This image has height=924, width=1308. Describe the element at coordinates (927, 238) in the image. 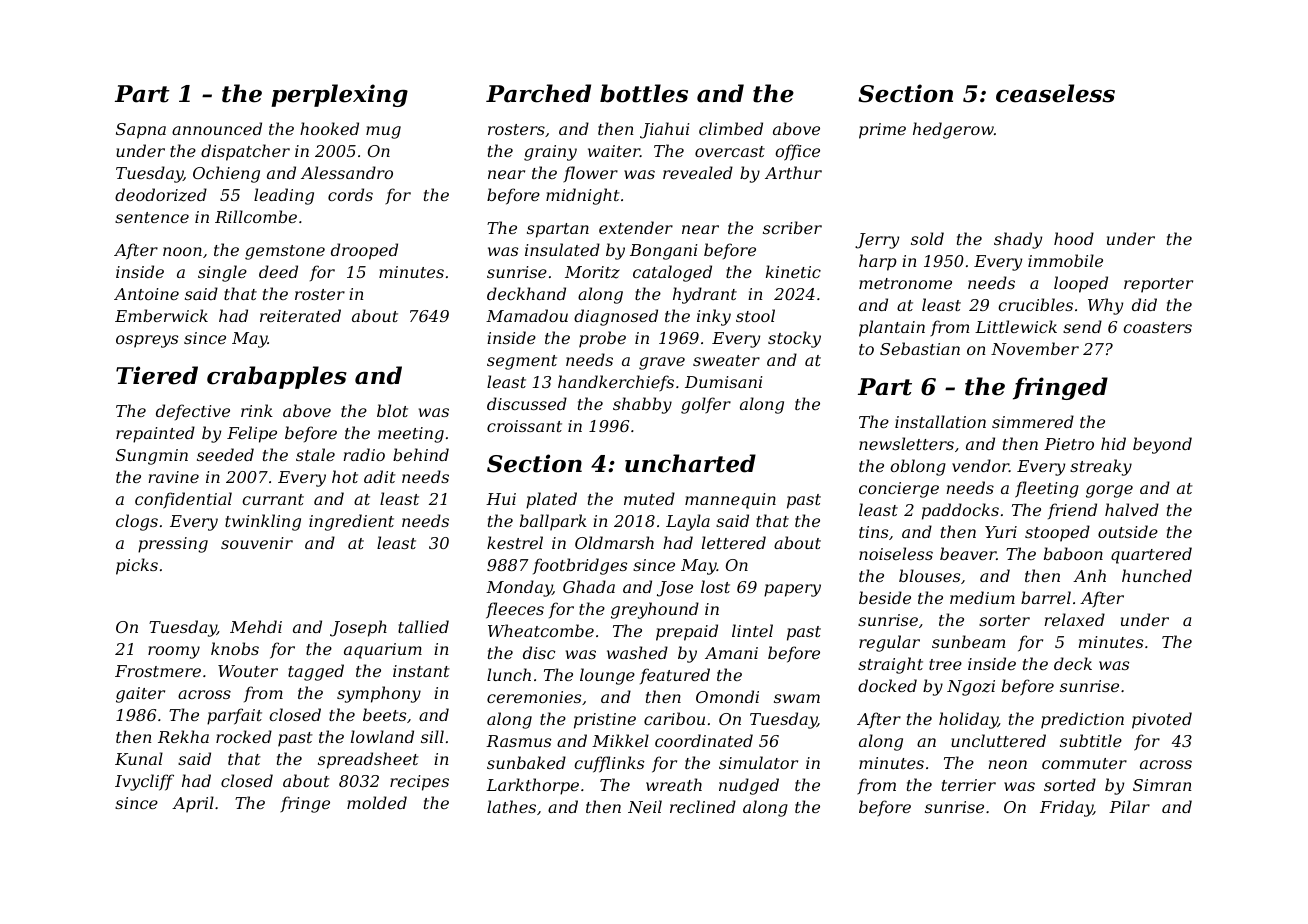

I see `sold` at that location.
